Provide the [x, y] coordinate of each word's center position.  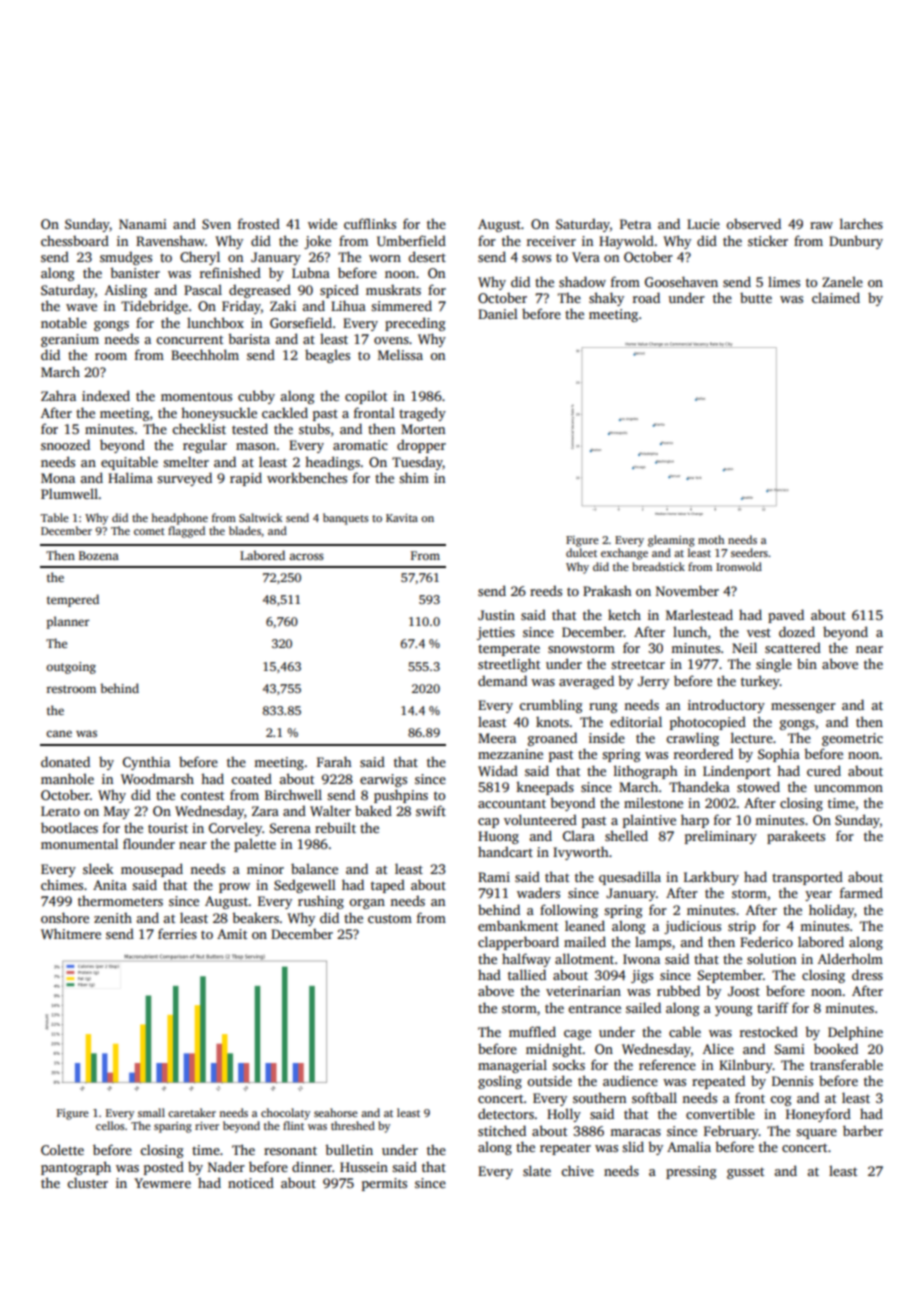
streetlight [509, 665]
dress [867, 974]
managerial [512, 1066]
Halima [130, 477]
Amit [232, 934]
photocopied [708, 723]
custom [390, 918]
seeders [749, 552]
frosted [259, 223]
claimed [836, 297]
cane [59, 733]
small [151, 1112]
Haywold [626, 242]
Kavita [402, 518]
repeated [718, 1082]
